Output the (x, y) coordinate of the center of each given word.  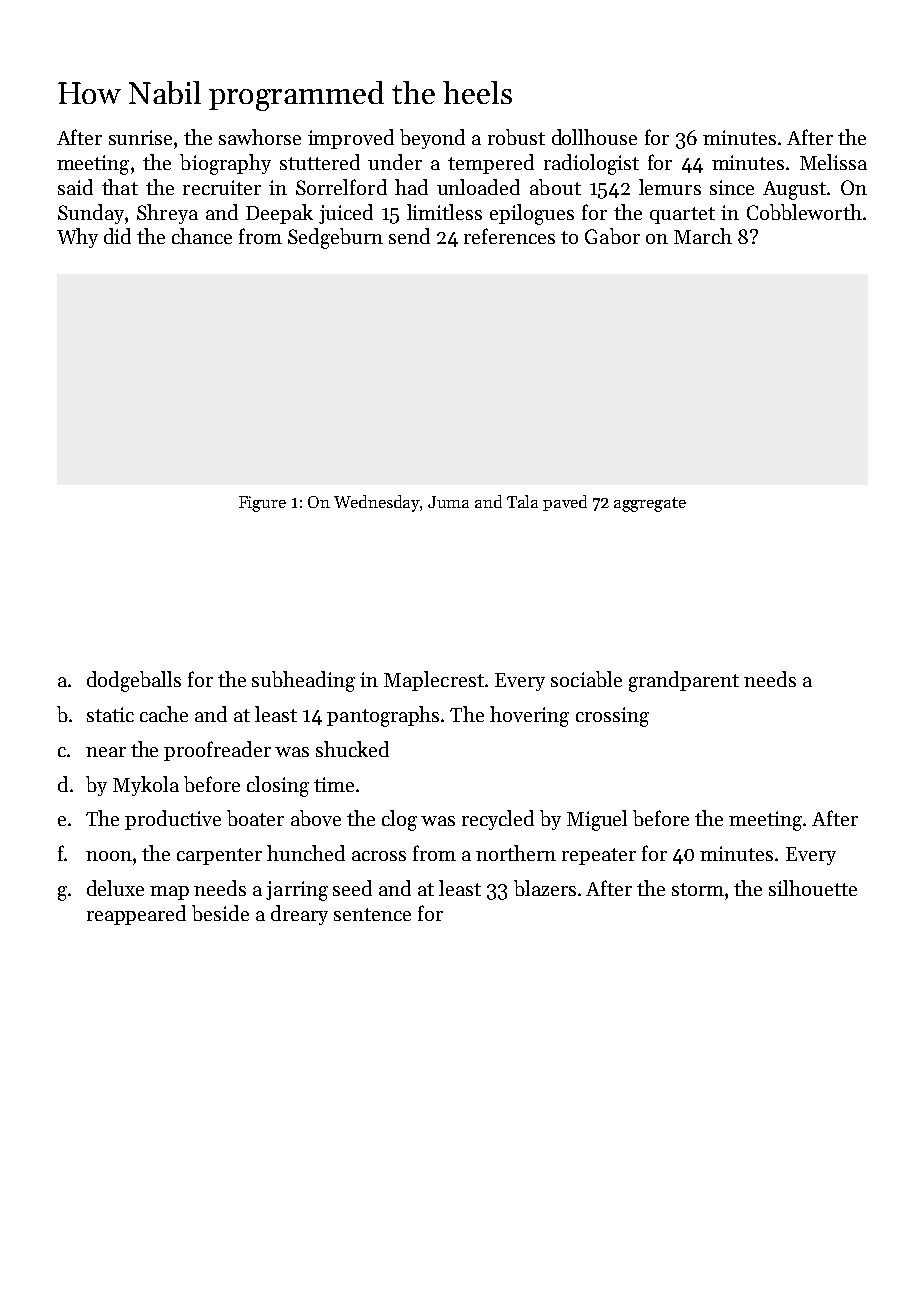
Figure (262, 504)
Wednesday (377, 503)
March (703, 236)
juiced (346, 214)
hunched (306, 853)
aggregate (650, 504)
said (75, 187)
